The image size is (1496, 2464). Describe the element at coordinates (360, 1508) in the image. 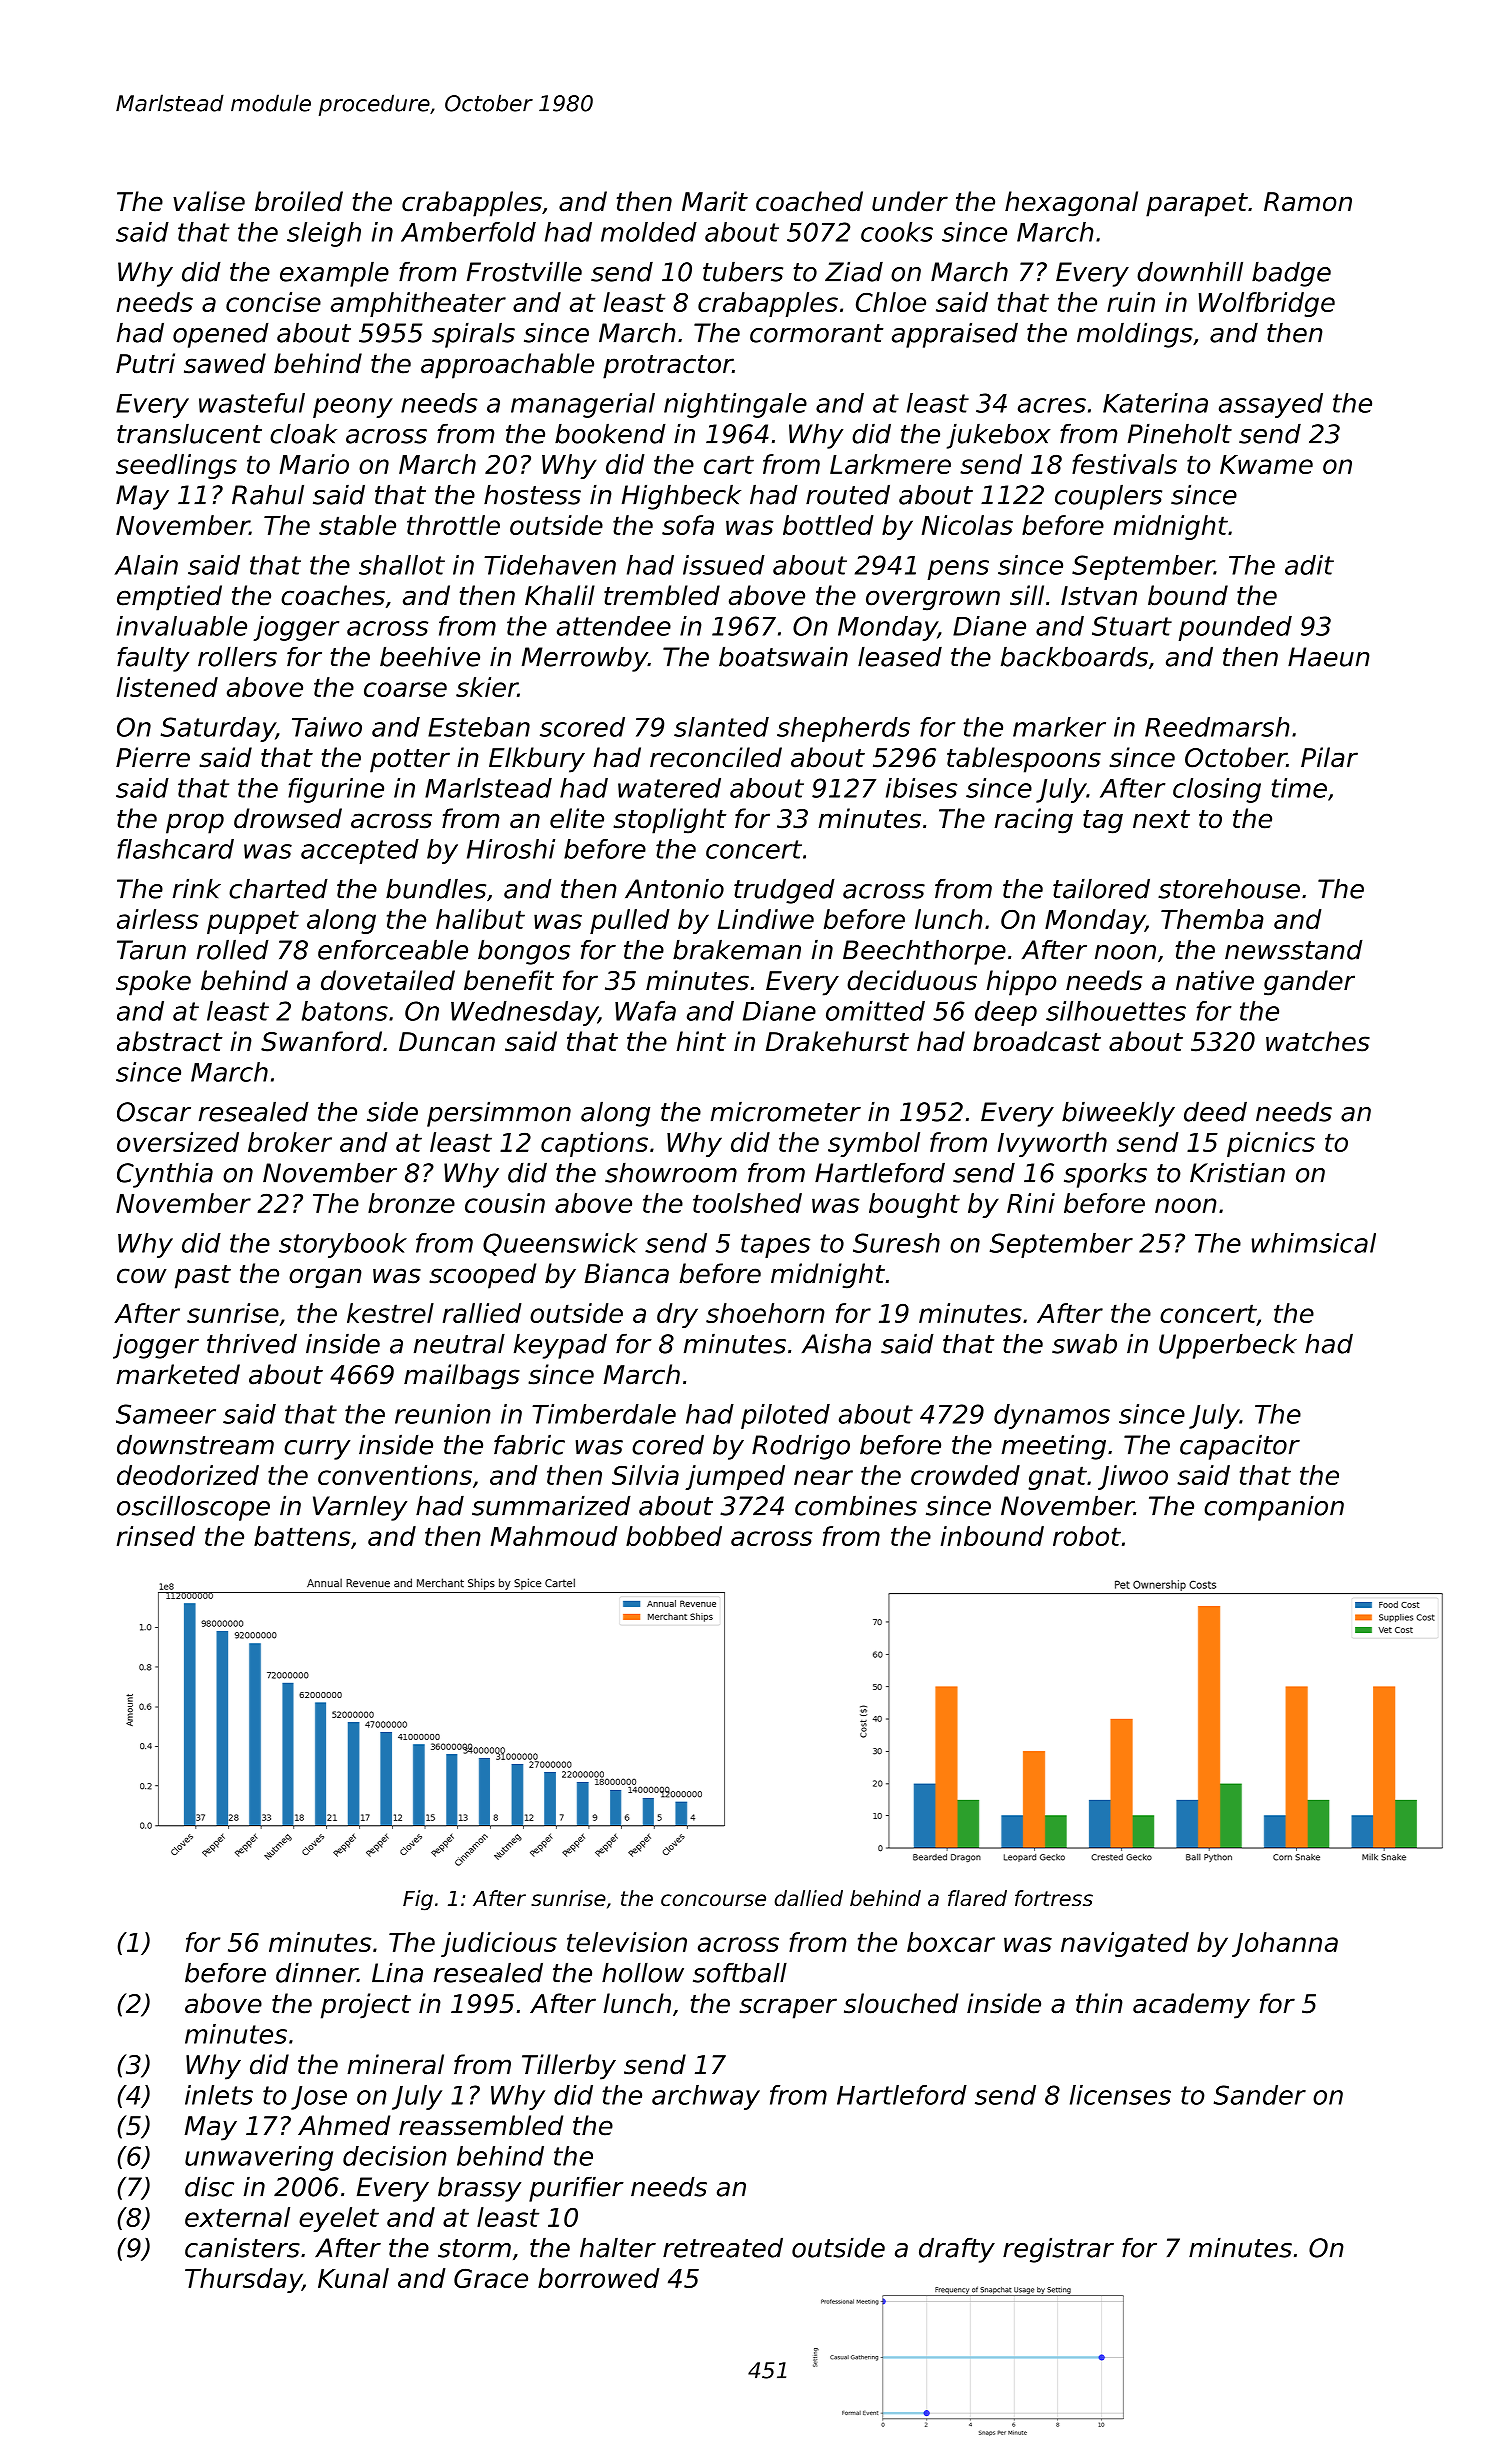

I see `Varnley` at that location.
